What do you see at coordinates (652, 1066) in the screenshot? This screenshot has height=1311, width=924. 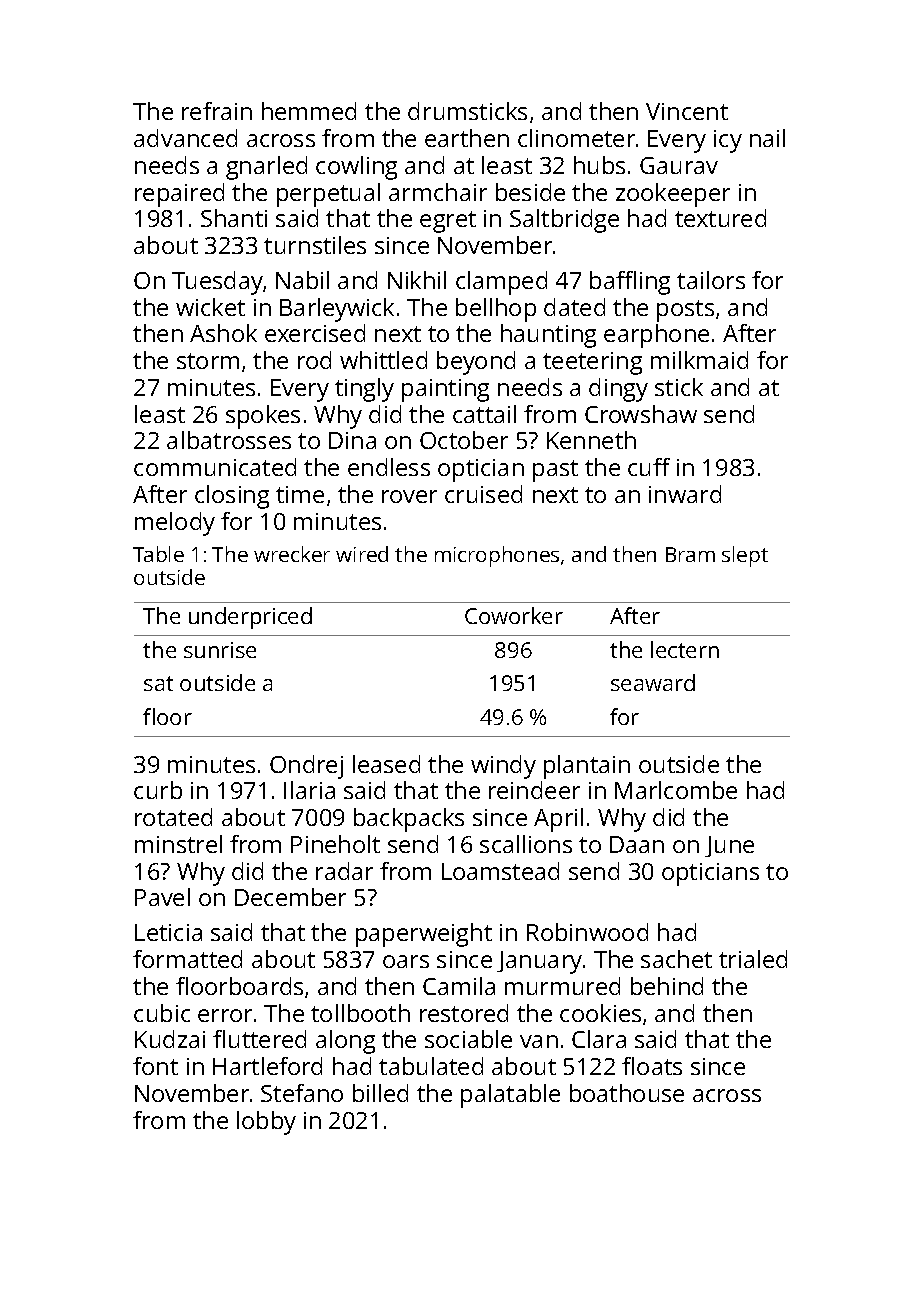 I see `floats` at bounding box center [652, 1066].
